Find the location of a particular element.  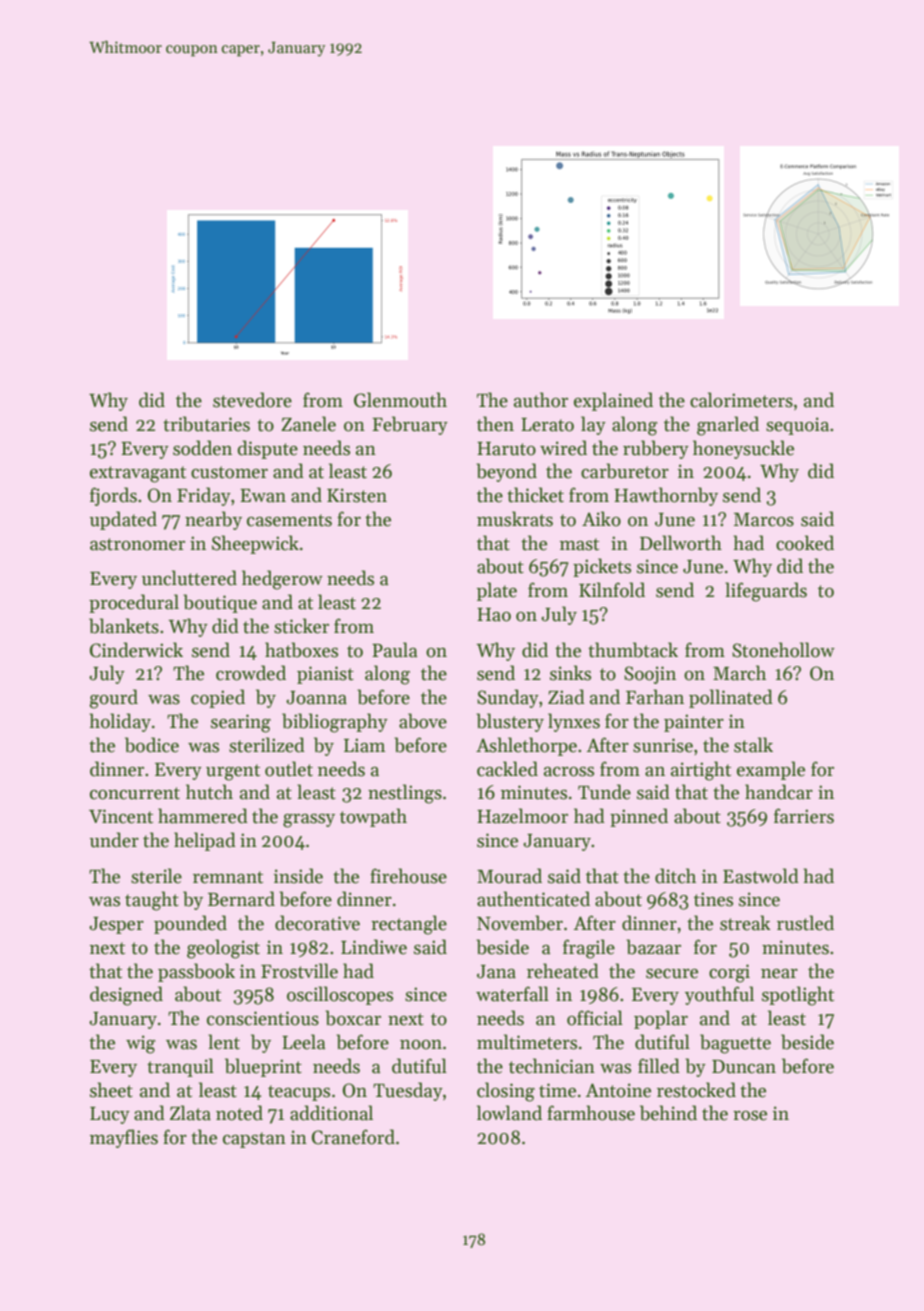

inside is located at coordinates (298, 876).
